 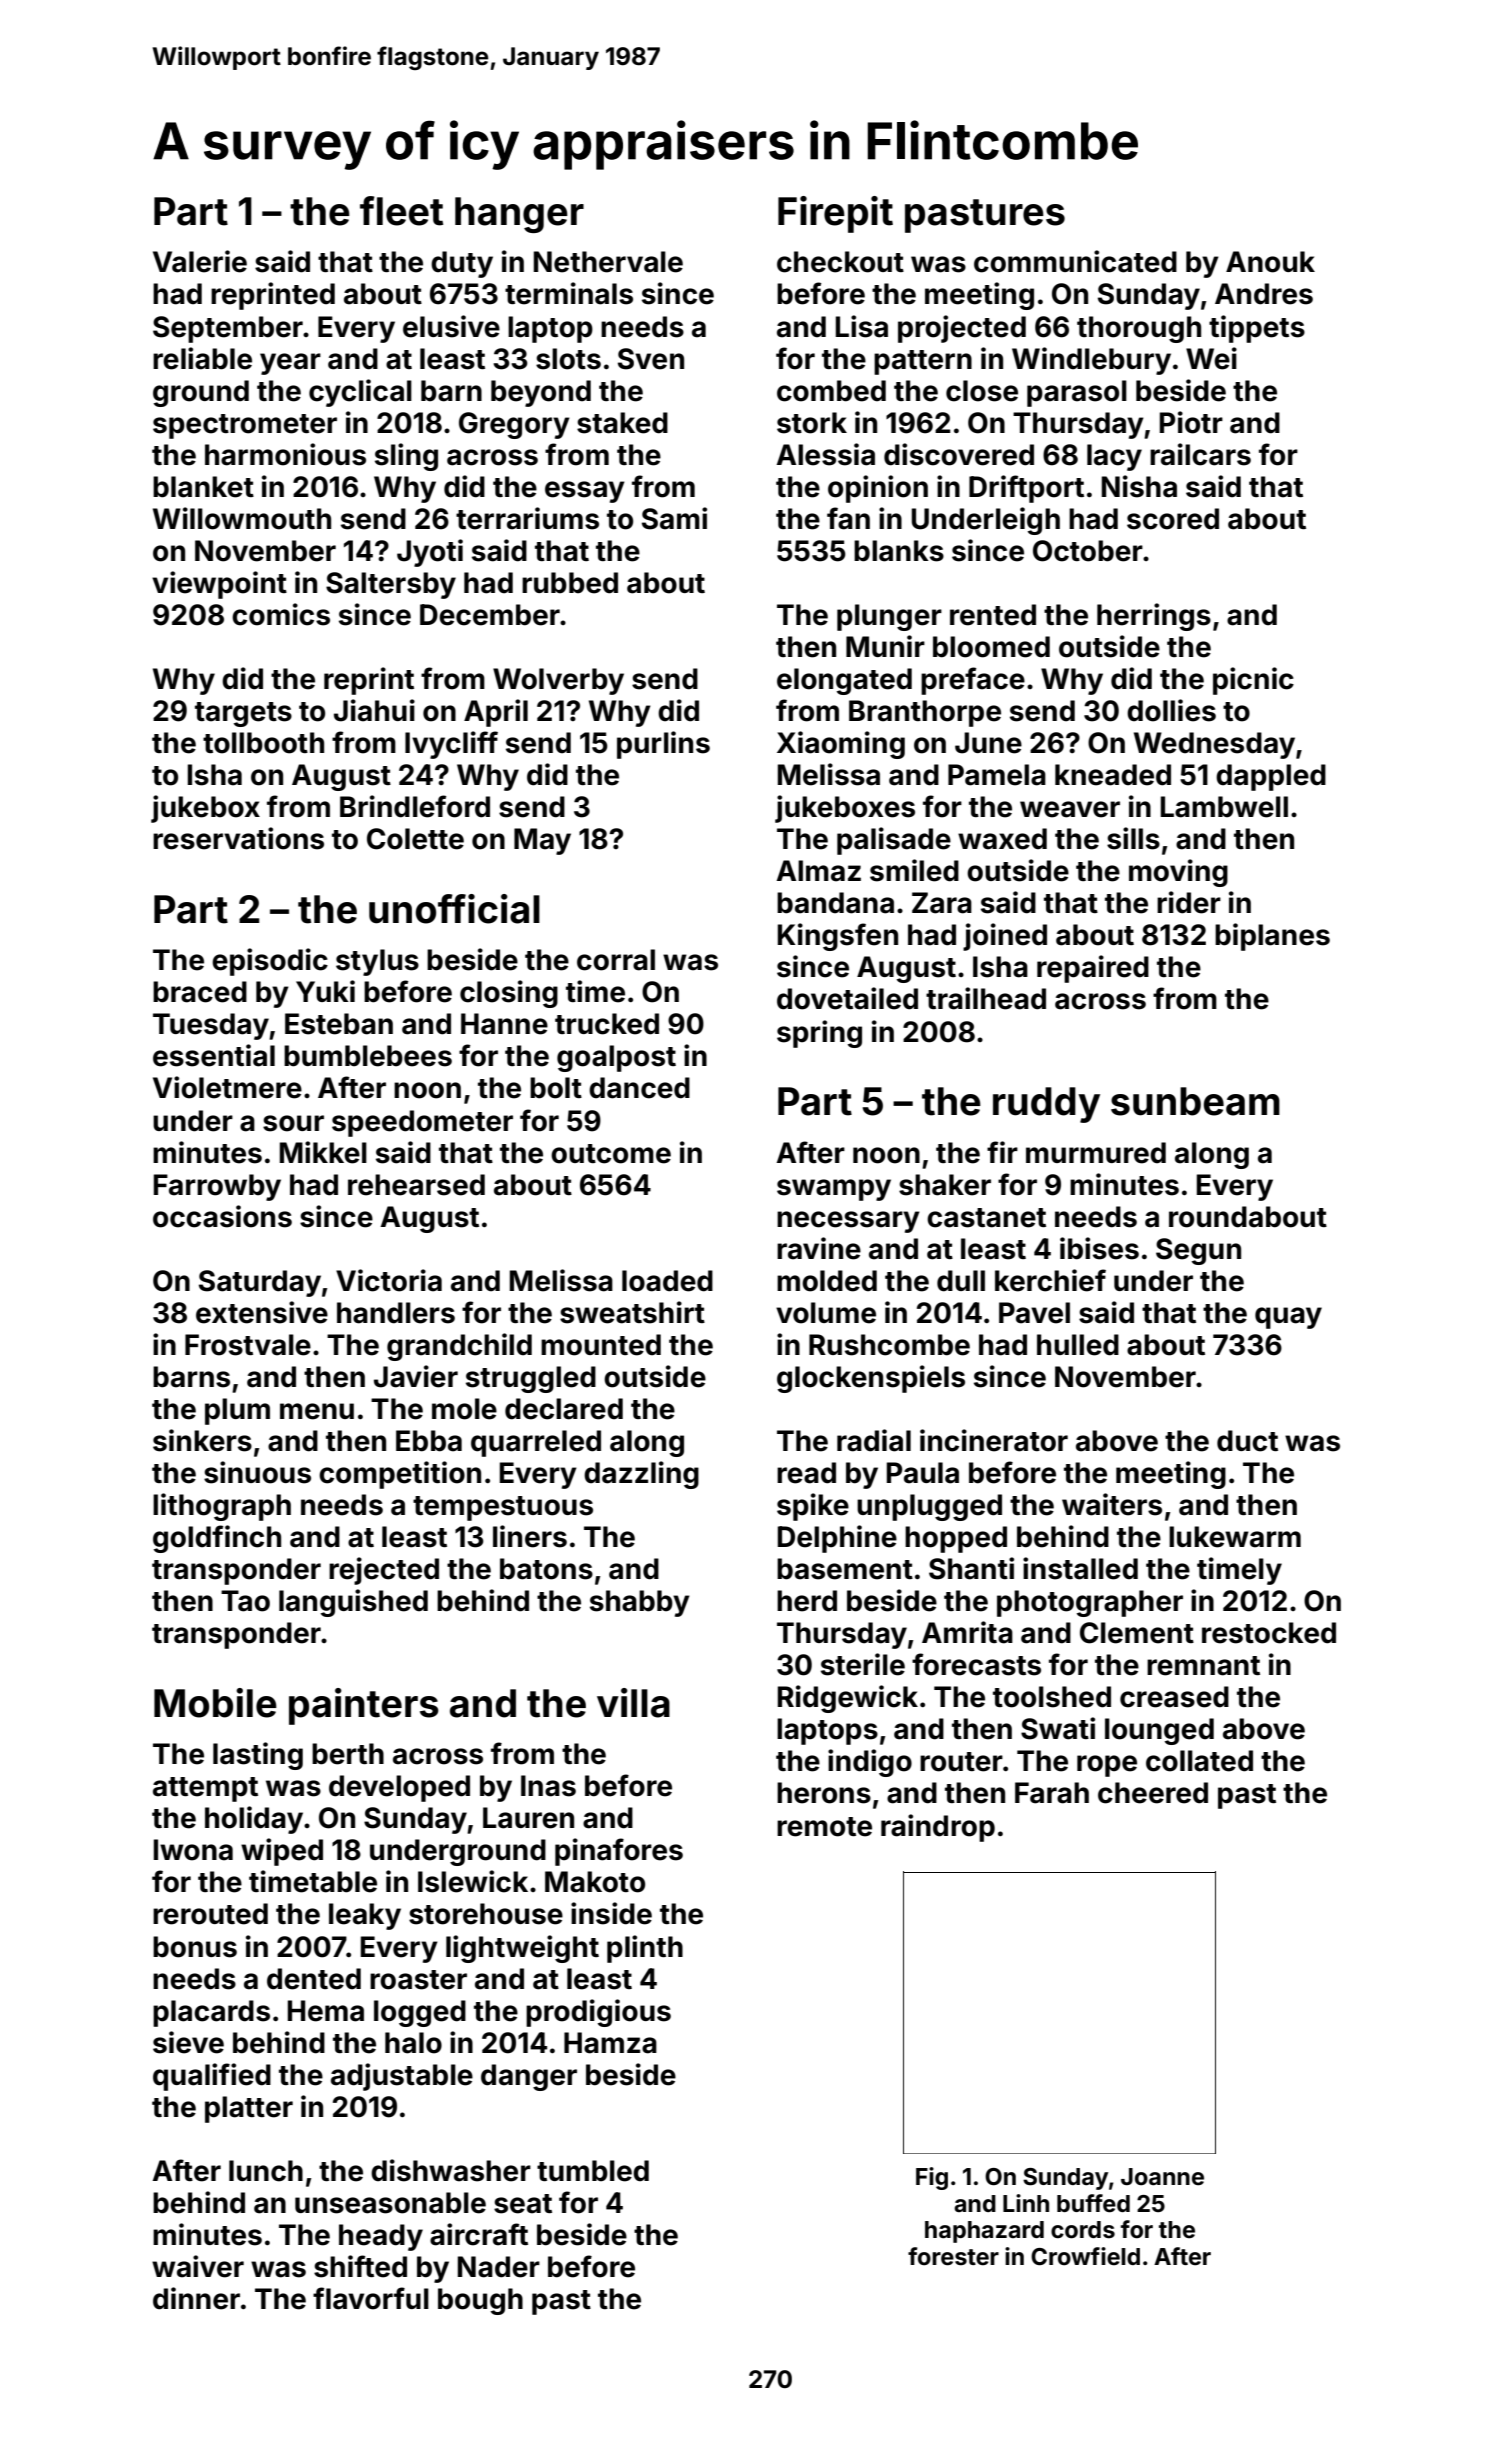 What do you see at coordinates (1270, 262) in the image?
I see `Anouk` at bounding box center [1270, 262].
